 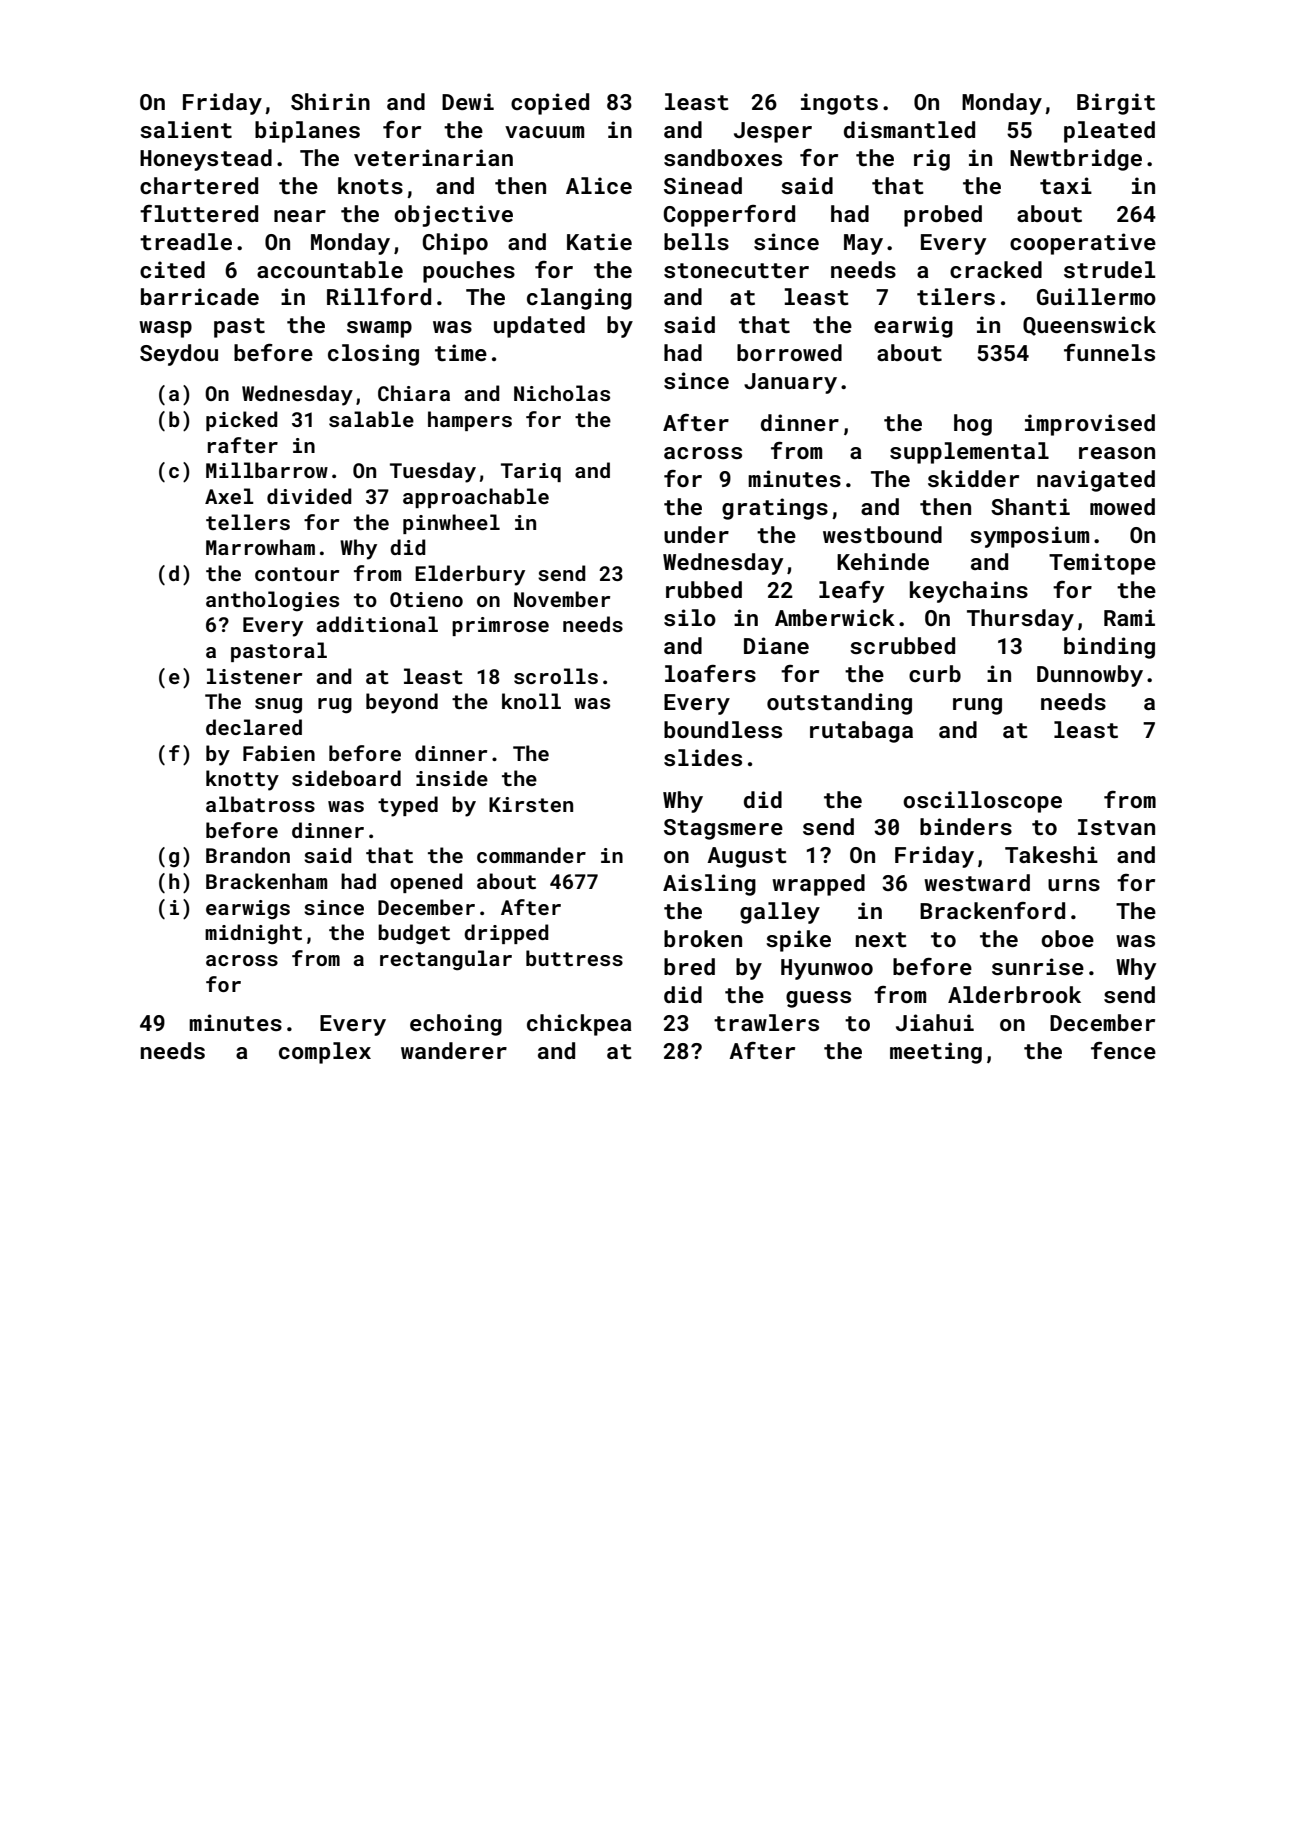 What do you see at coordinates (1029, 537) in the screenshot?
I see `symposium` at bounding box center [1029, 537].
